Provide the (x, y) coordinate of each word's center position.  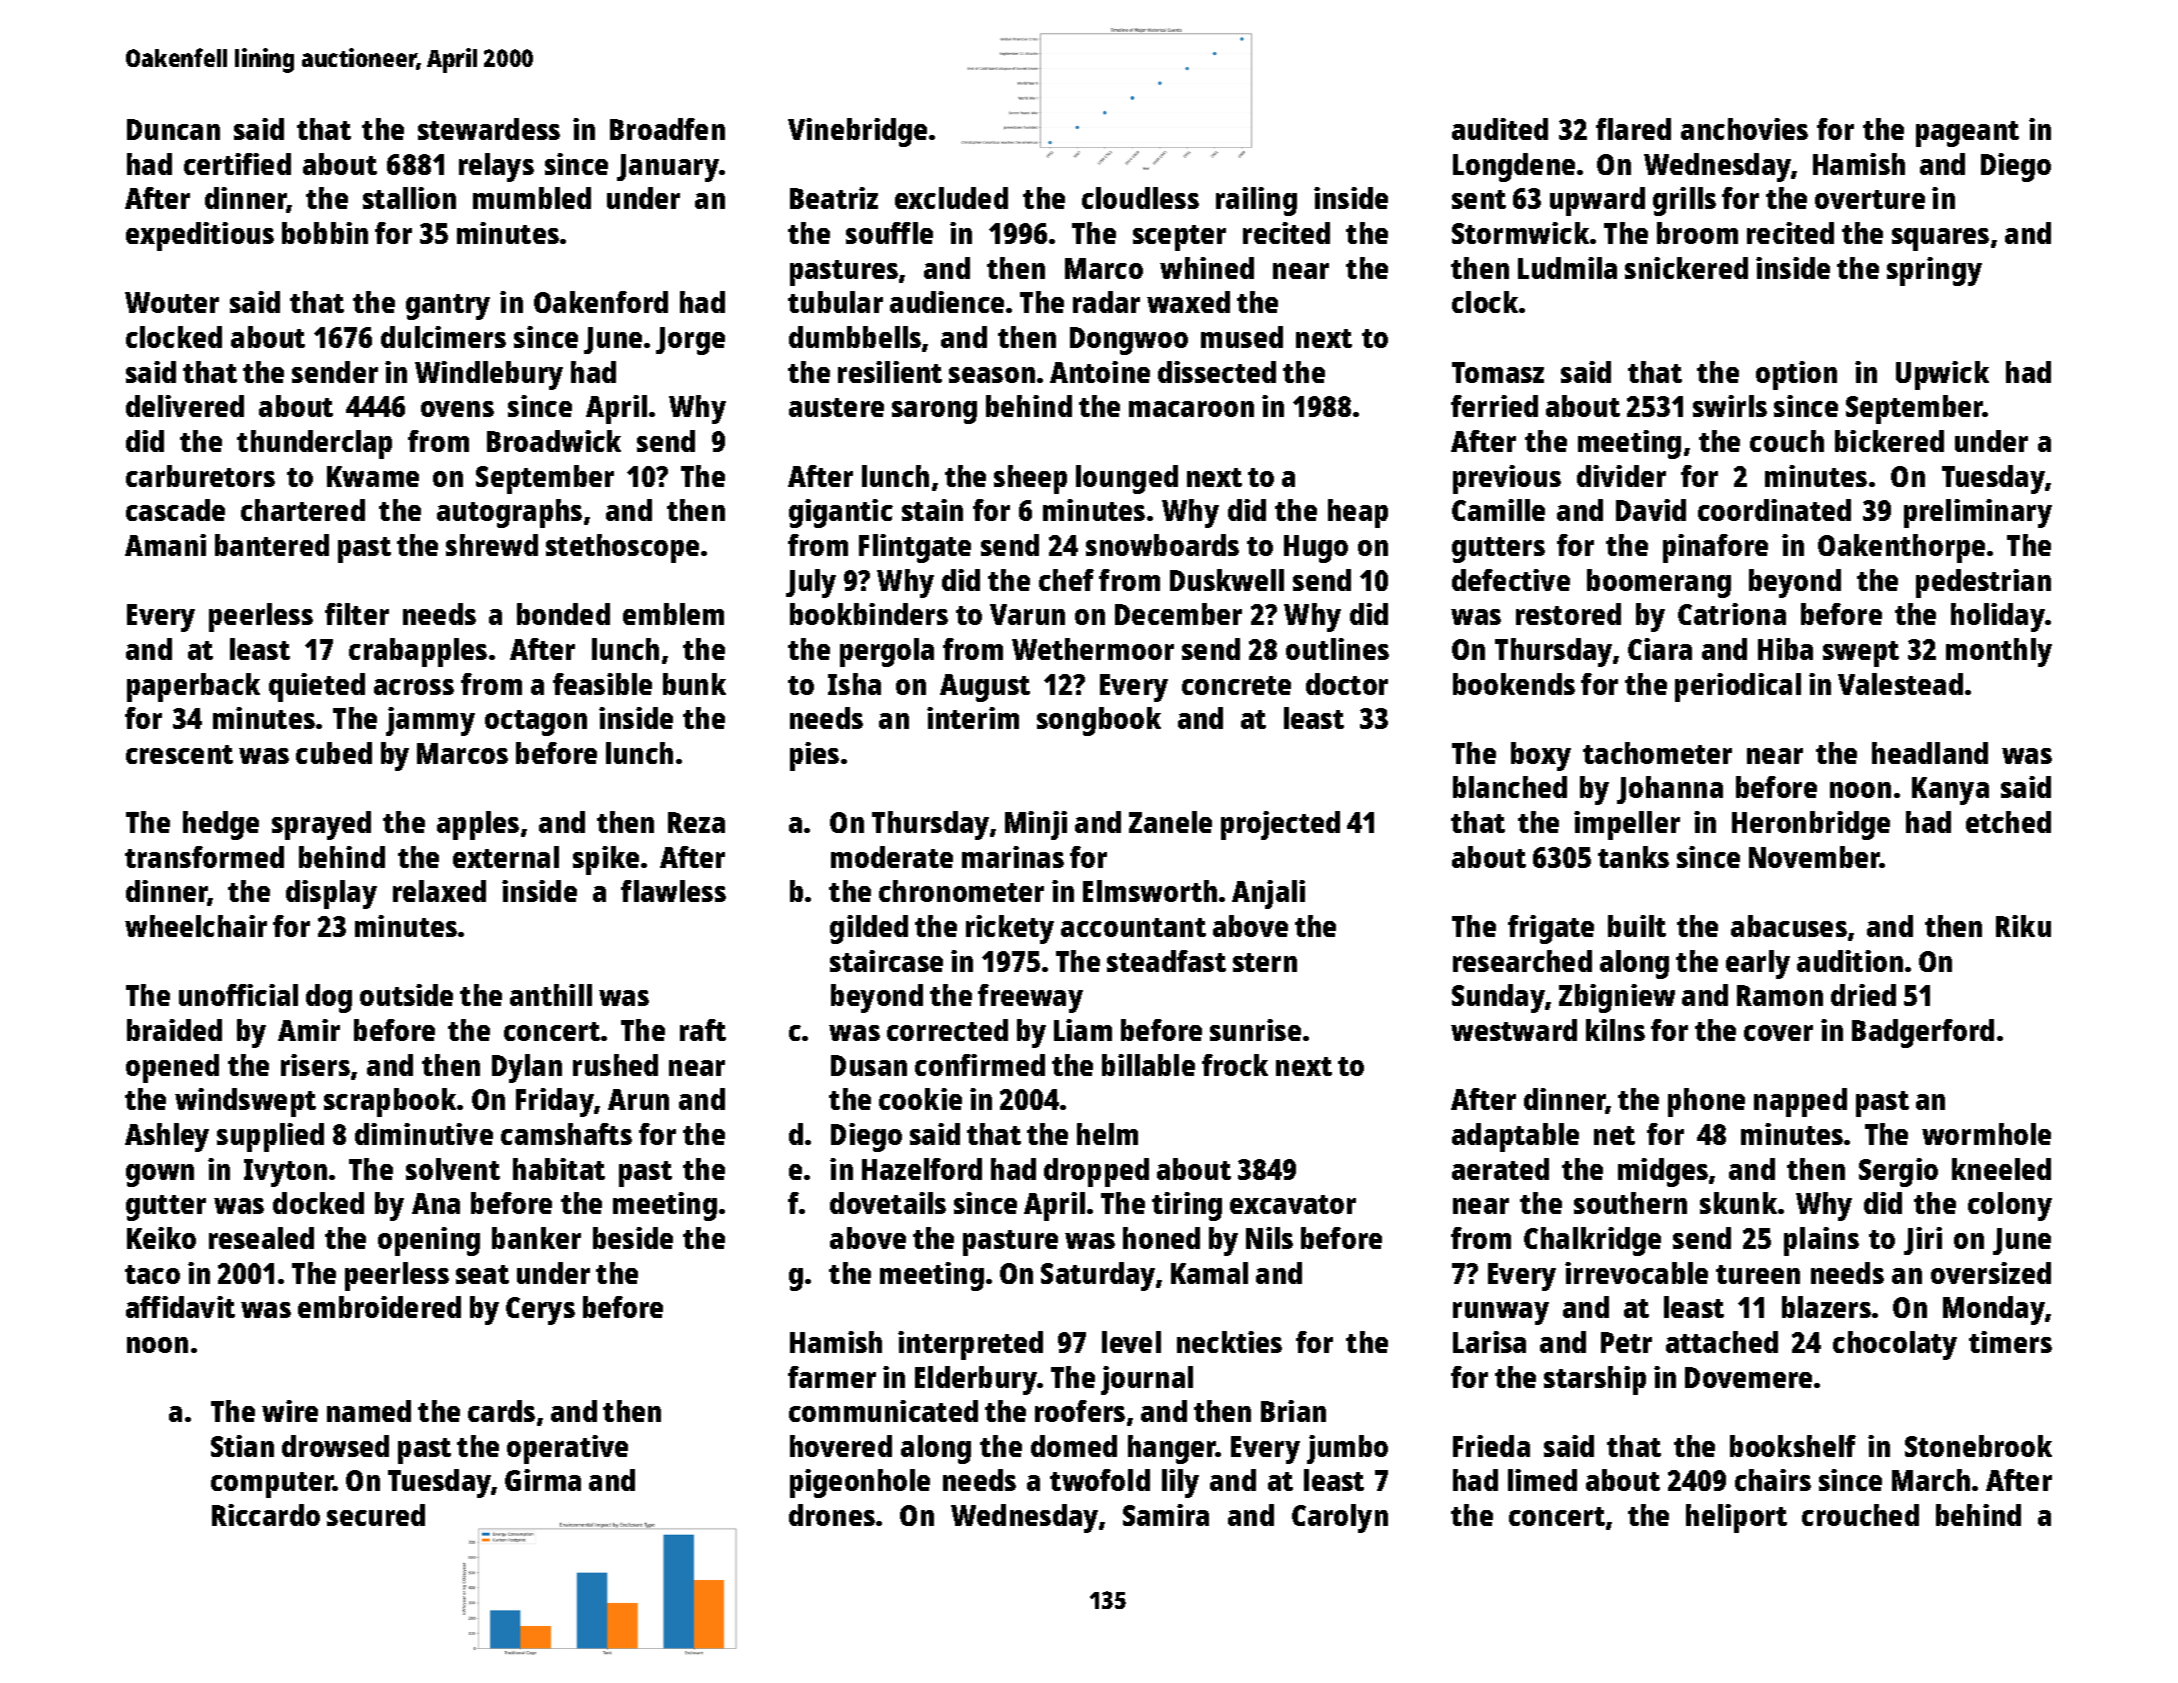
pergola (887, 652)
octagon (536, 723)
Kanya (1950, 791)
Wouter (172, 302)
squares (1940, 239)
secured (376, 1515)
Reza (696, 822)
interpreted (970, 1345)
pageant (1967, 134)
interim (973, 718)
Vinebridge (857, 132)
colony (2010, 1206)
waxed (1188, 302)
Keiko (161, 1238)
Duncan (173, 129)
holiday (1998, 617)
